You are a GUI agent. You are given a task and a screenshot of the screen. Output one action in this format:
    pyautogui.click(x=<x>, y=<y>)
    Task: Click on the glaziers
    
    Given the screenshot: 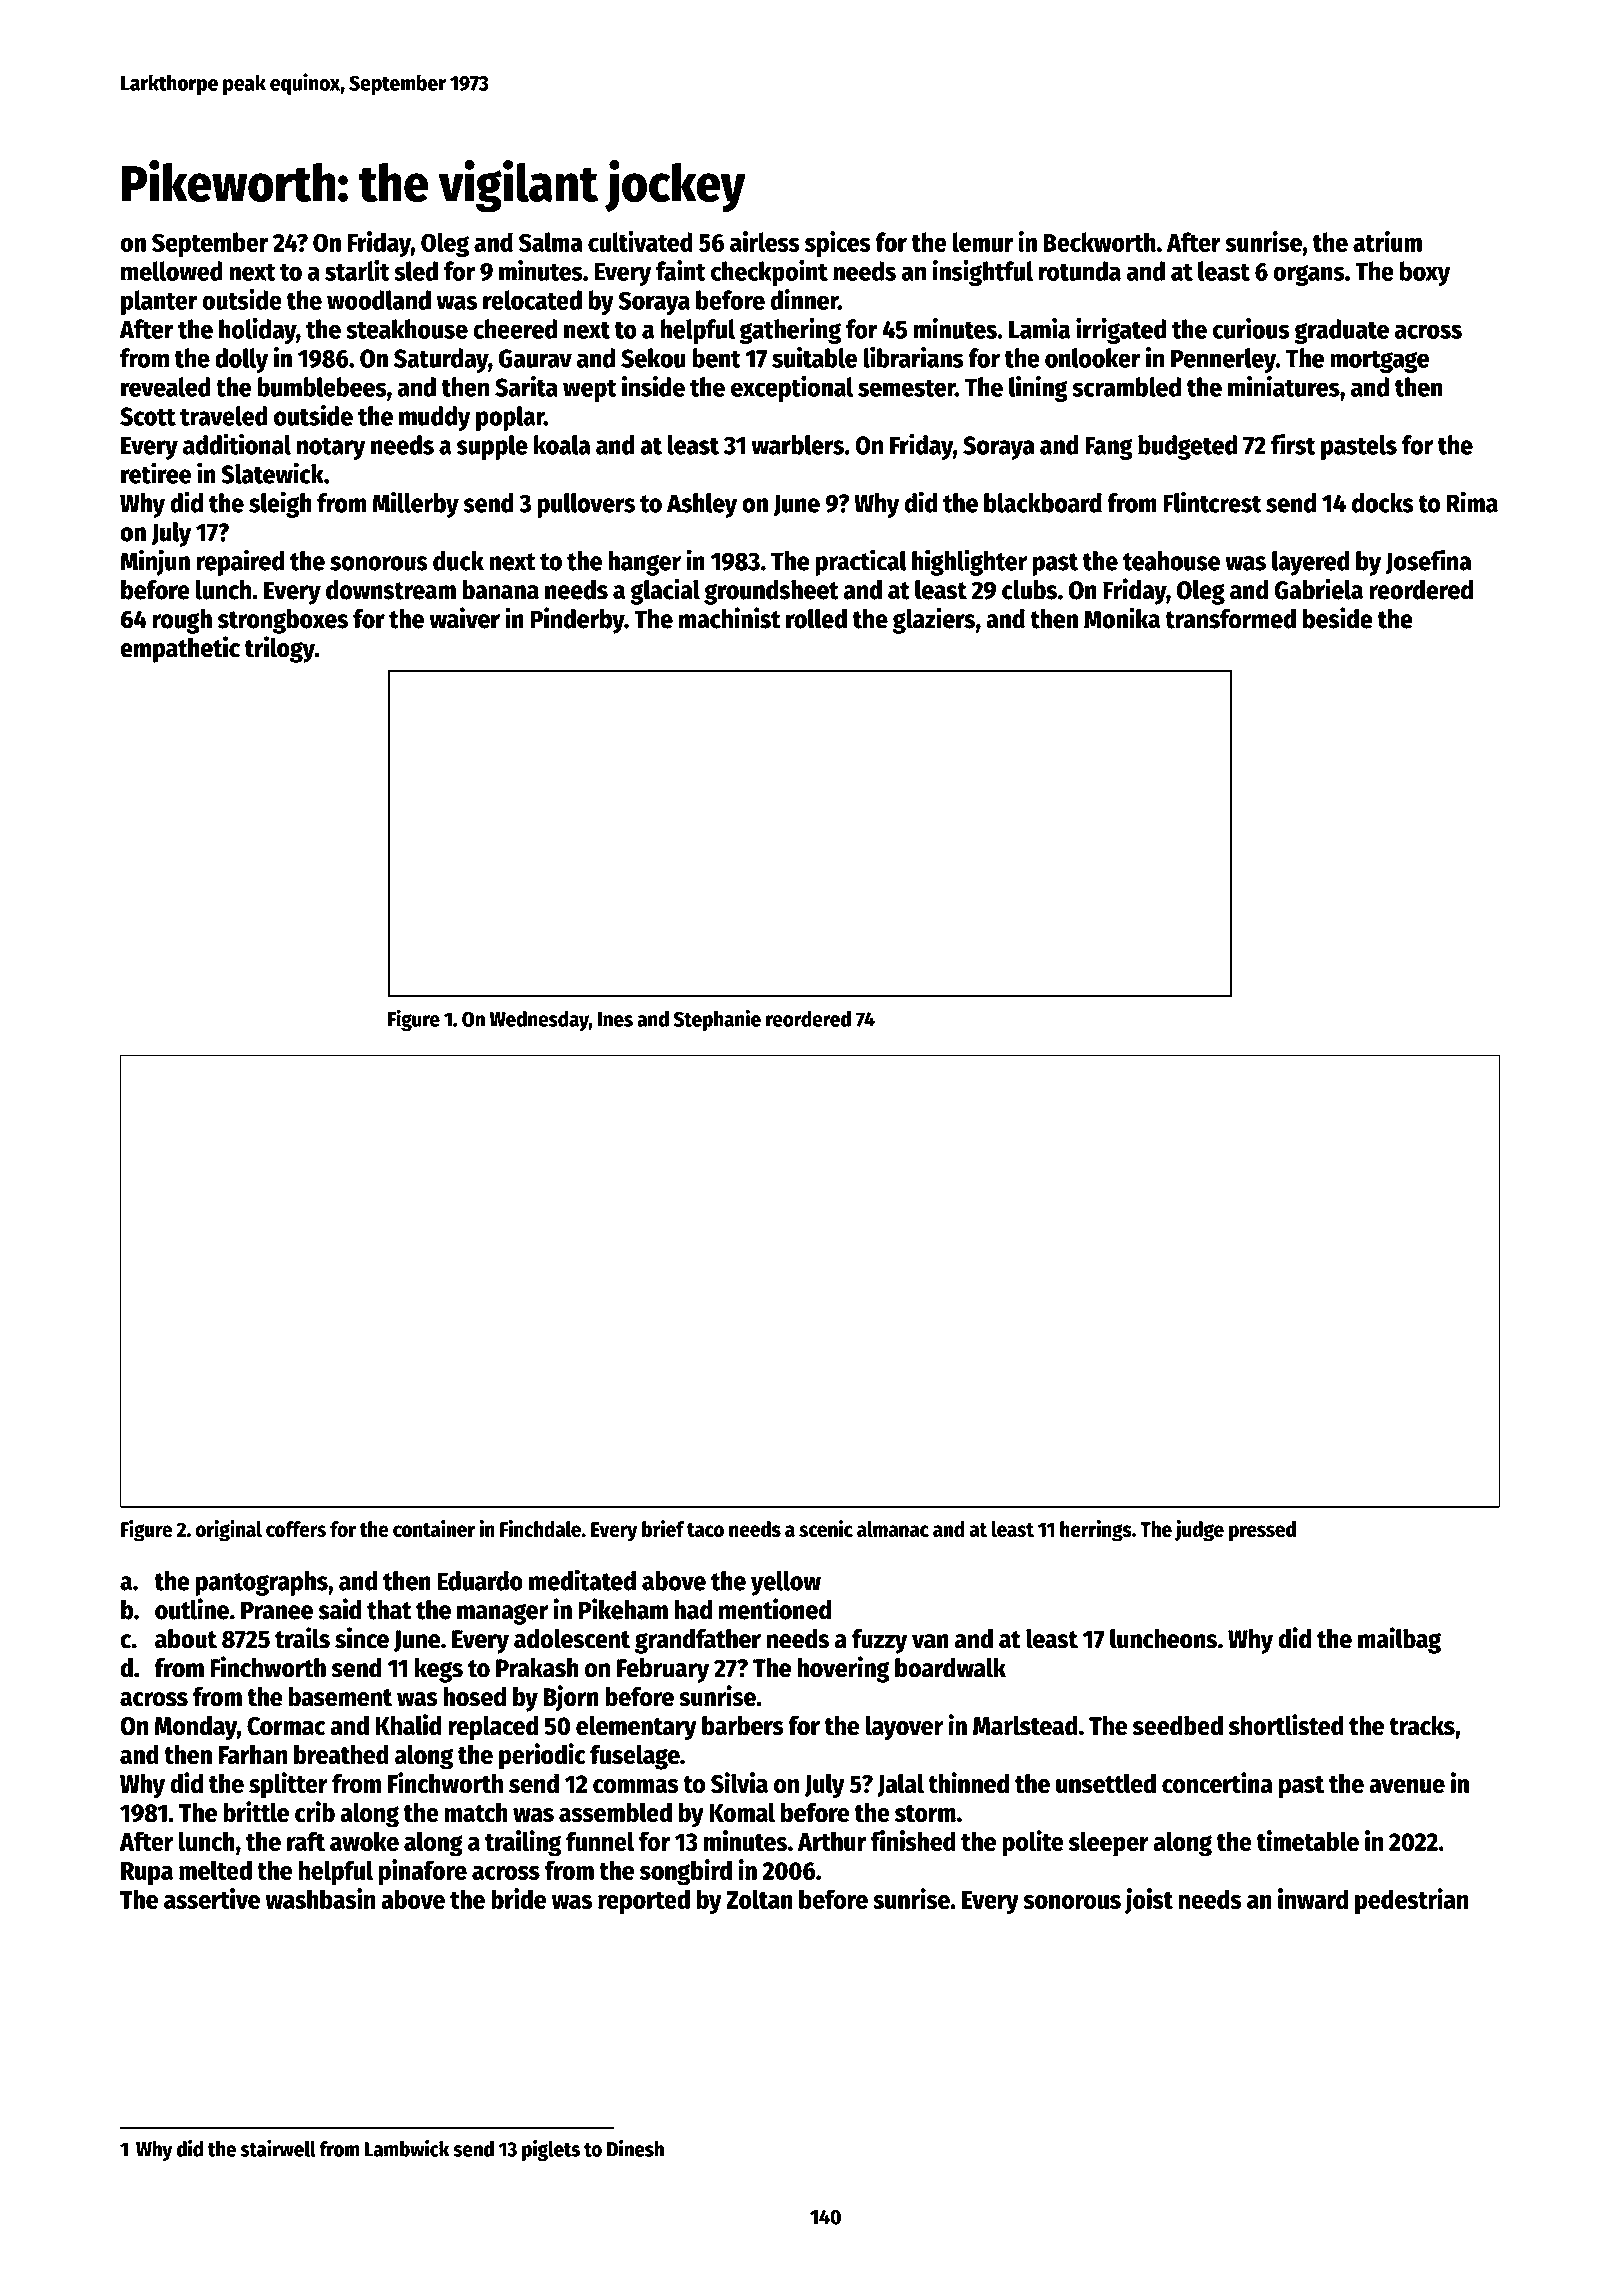 What is the action you would take?
    pyautogui.click(x=934, y=620)
